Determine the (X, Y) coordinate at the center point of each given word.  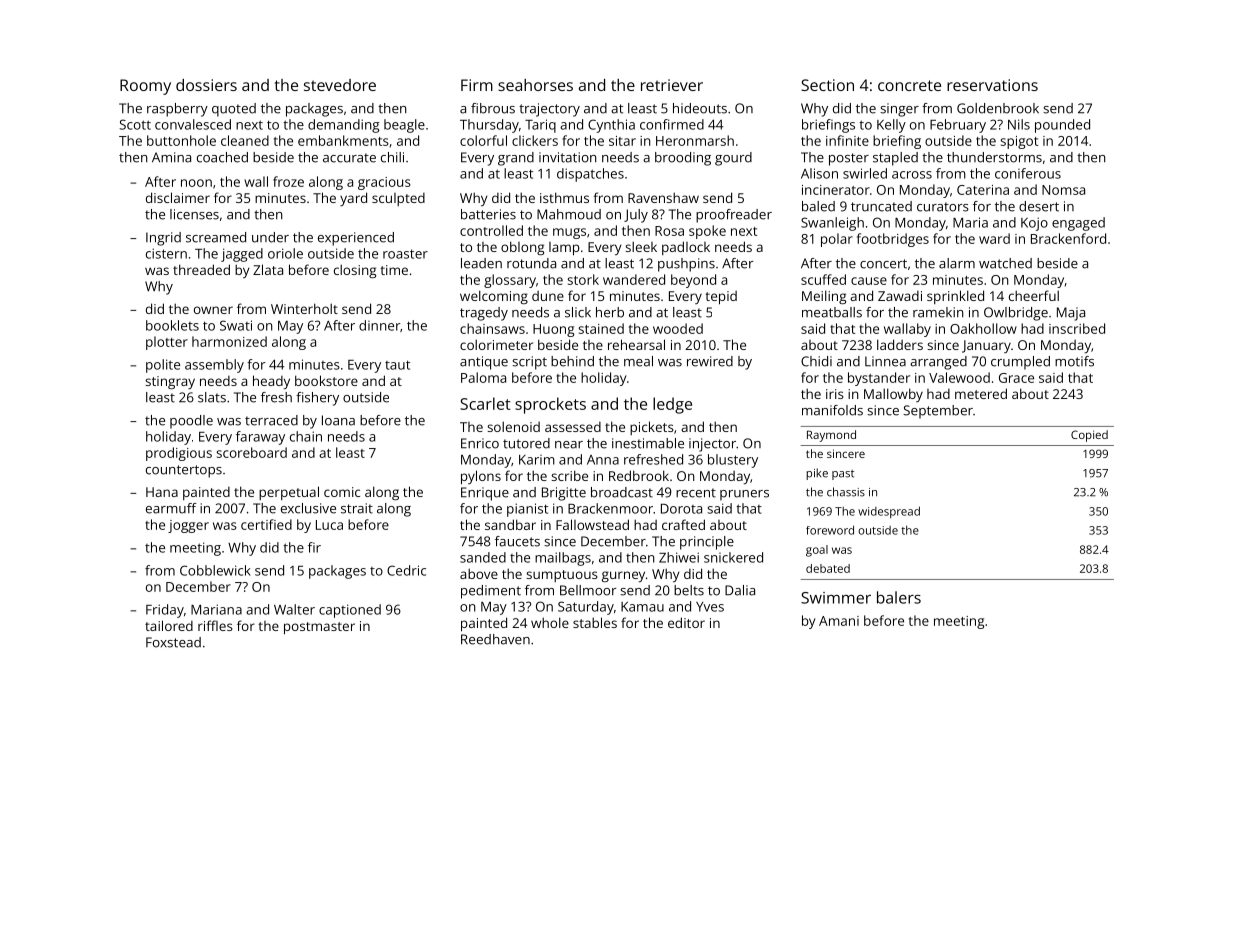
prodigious (179, 454)
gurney (623, 577)
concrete (909, 85)
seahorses (535, 85)
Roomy (145, 87)
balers (899, 597)
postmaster (319, 628)
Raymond (831, 436)
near (569, 445)
